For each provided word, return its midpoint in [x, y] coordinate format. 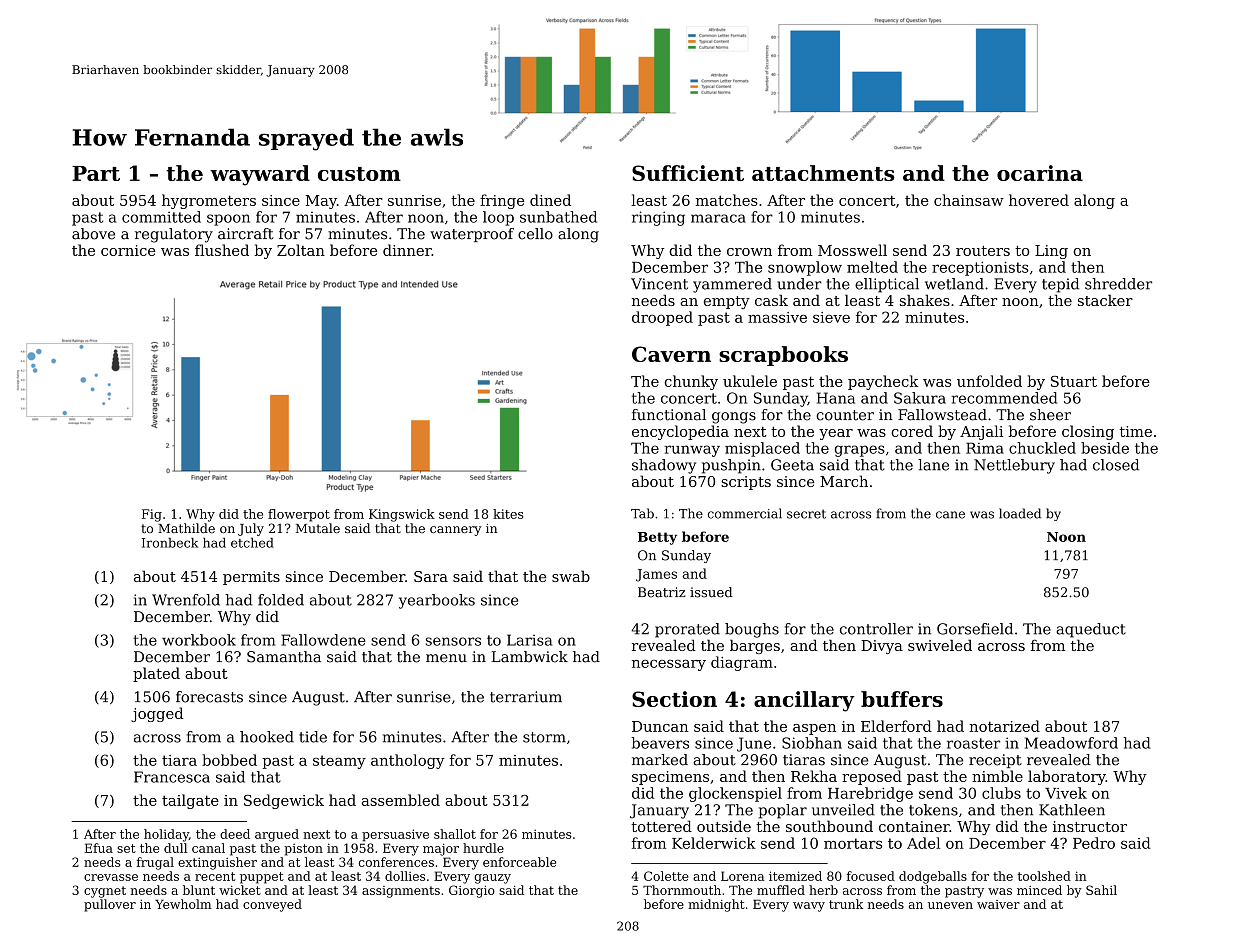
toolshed [1044, 876]
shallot [455, 834]
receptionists [980, 269]
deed [235, 834]
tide [313, 737]
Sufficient [688, 173]
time [1135, 431]
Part [96, 173]
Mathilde [186, 528]
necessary [669, 665]
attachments [823, 173]
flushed [222, 250]
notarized [1004, 726]
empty [727, 302]
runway [692, 451]
